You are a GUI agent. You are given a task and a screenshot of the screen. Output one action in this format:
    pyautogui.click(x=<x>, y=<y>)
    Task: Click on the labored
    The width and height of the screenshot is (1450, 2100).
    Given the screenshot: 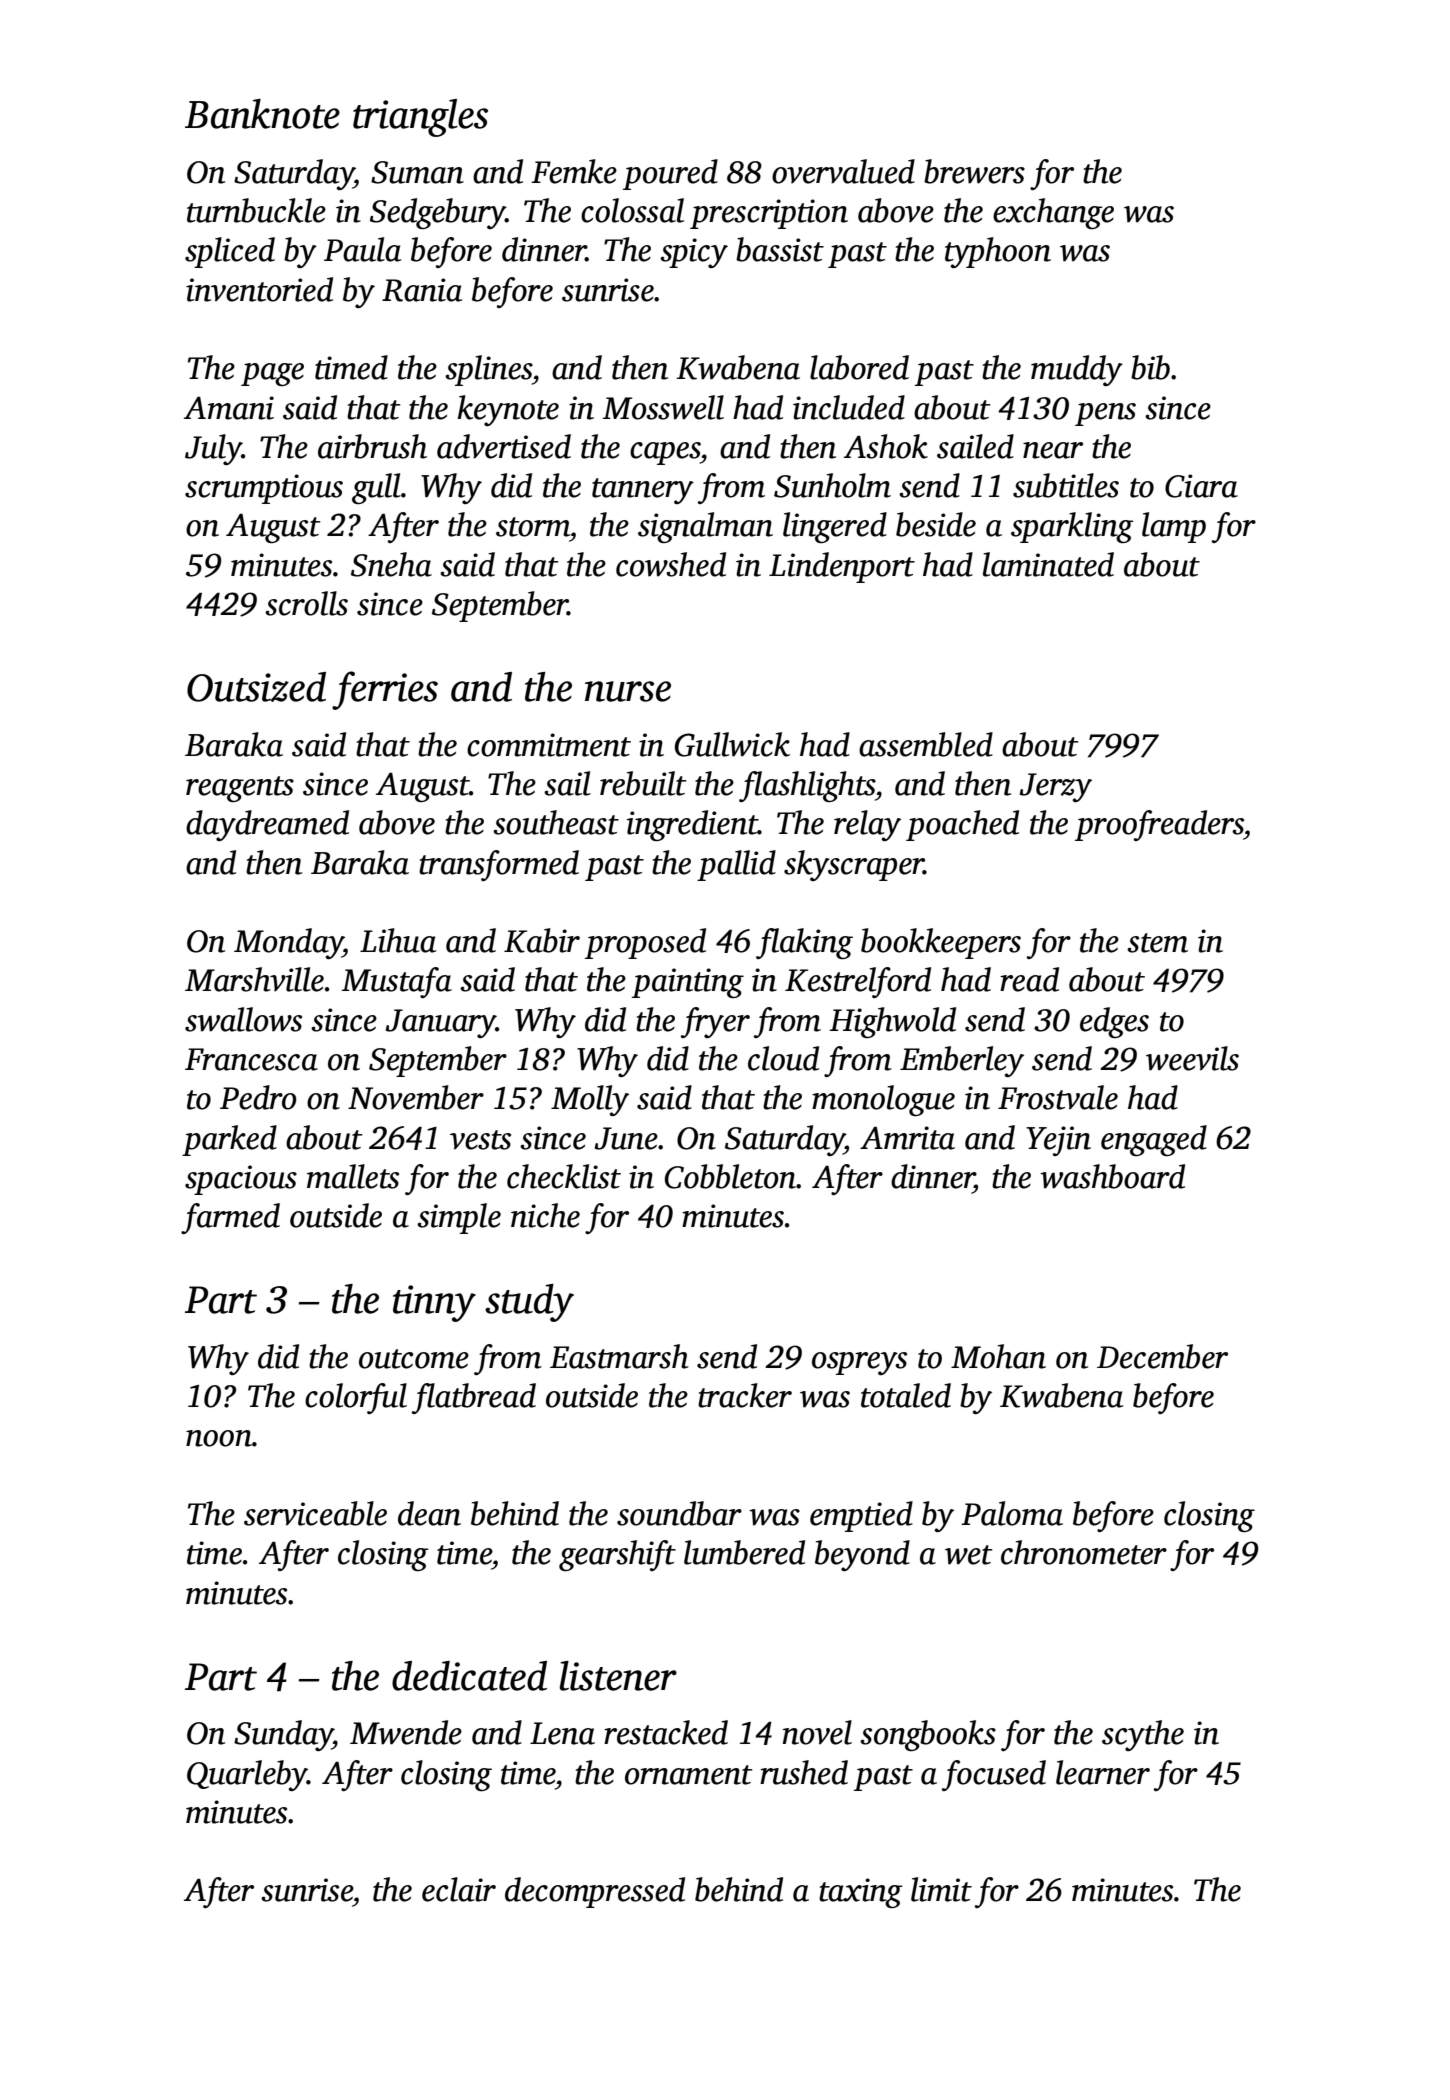 What is the action you would take?
    pyautogui.click(x=859, y=367)
